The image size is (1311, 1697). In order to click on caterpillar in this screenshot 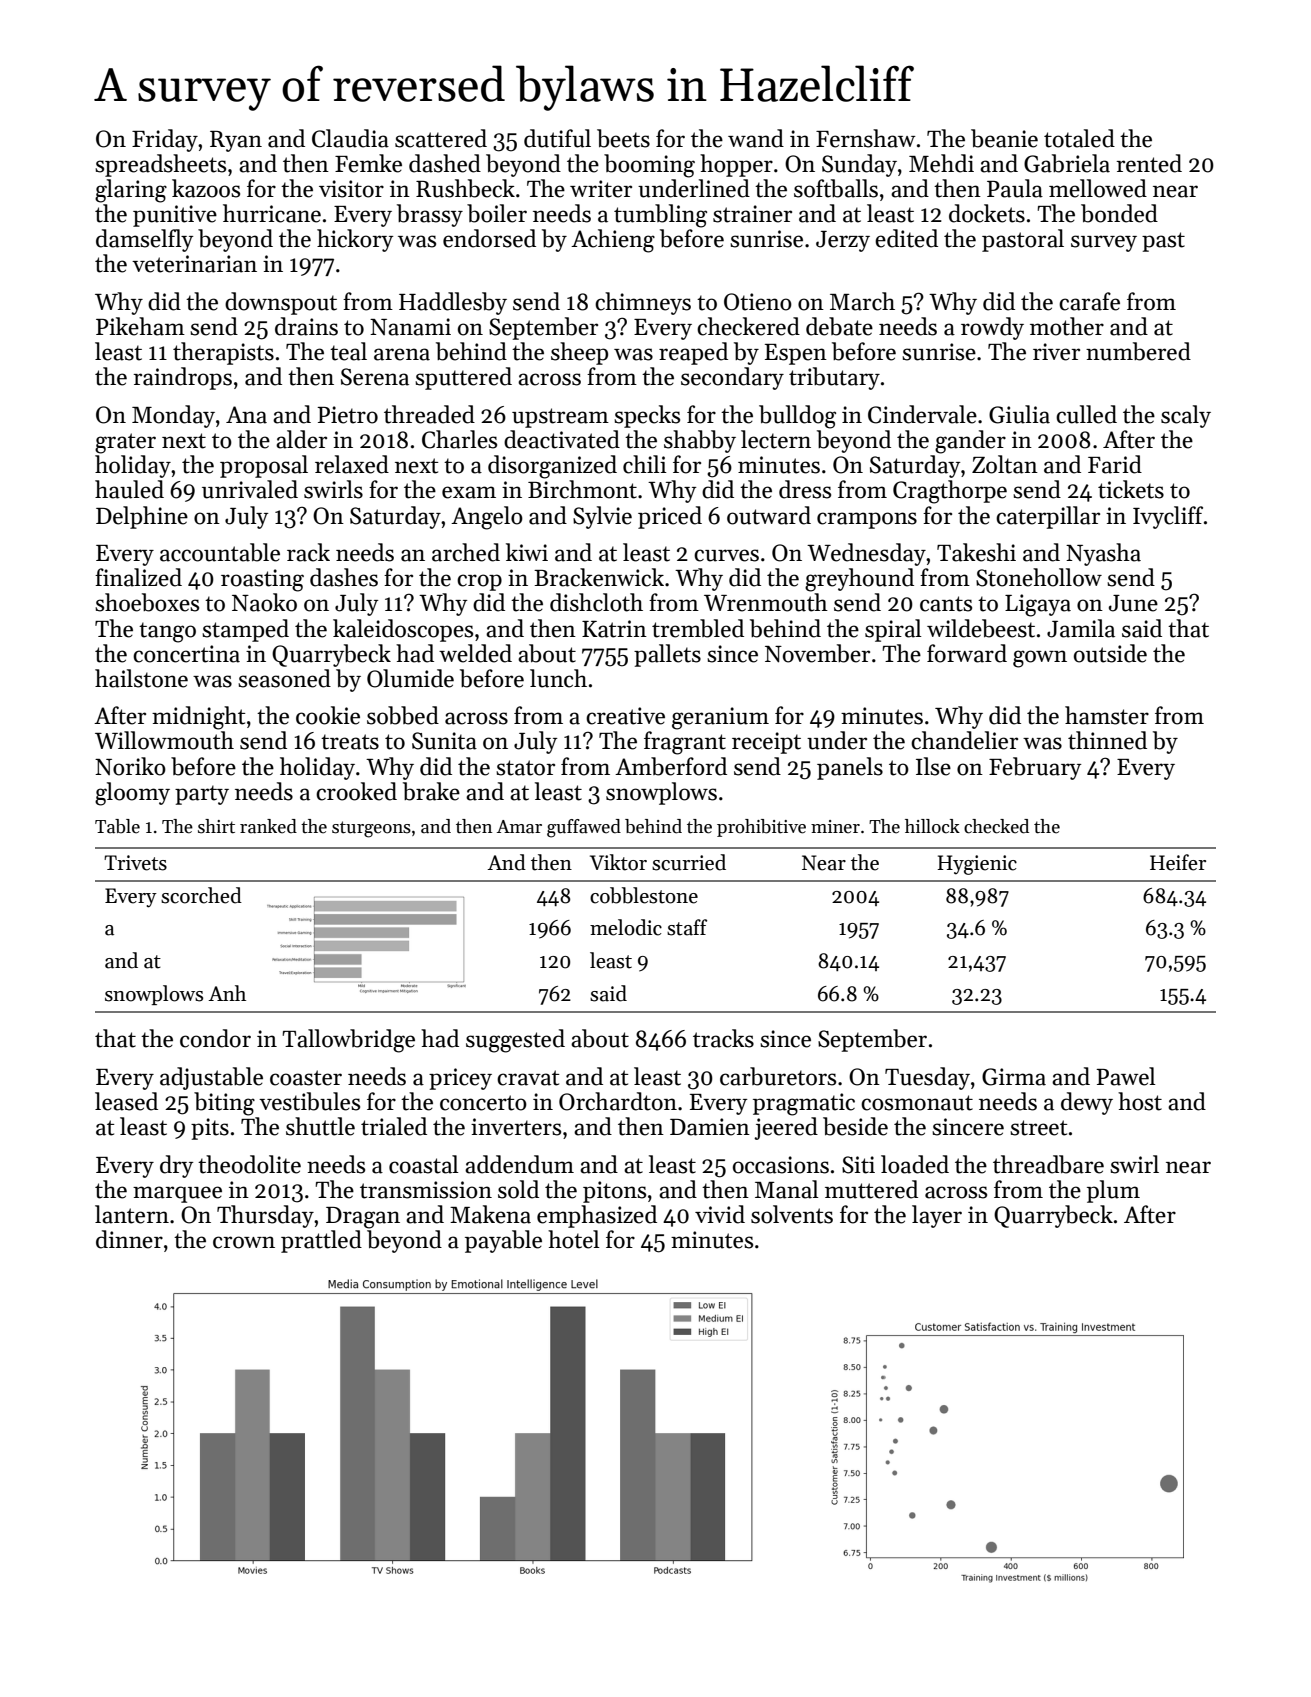, I will do `click(1048, 517)`.
